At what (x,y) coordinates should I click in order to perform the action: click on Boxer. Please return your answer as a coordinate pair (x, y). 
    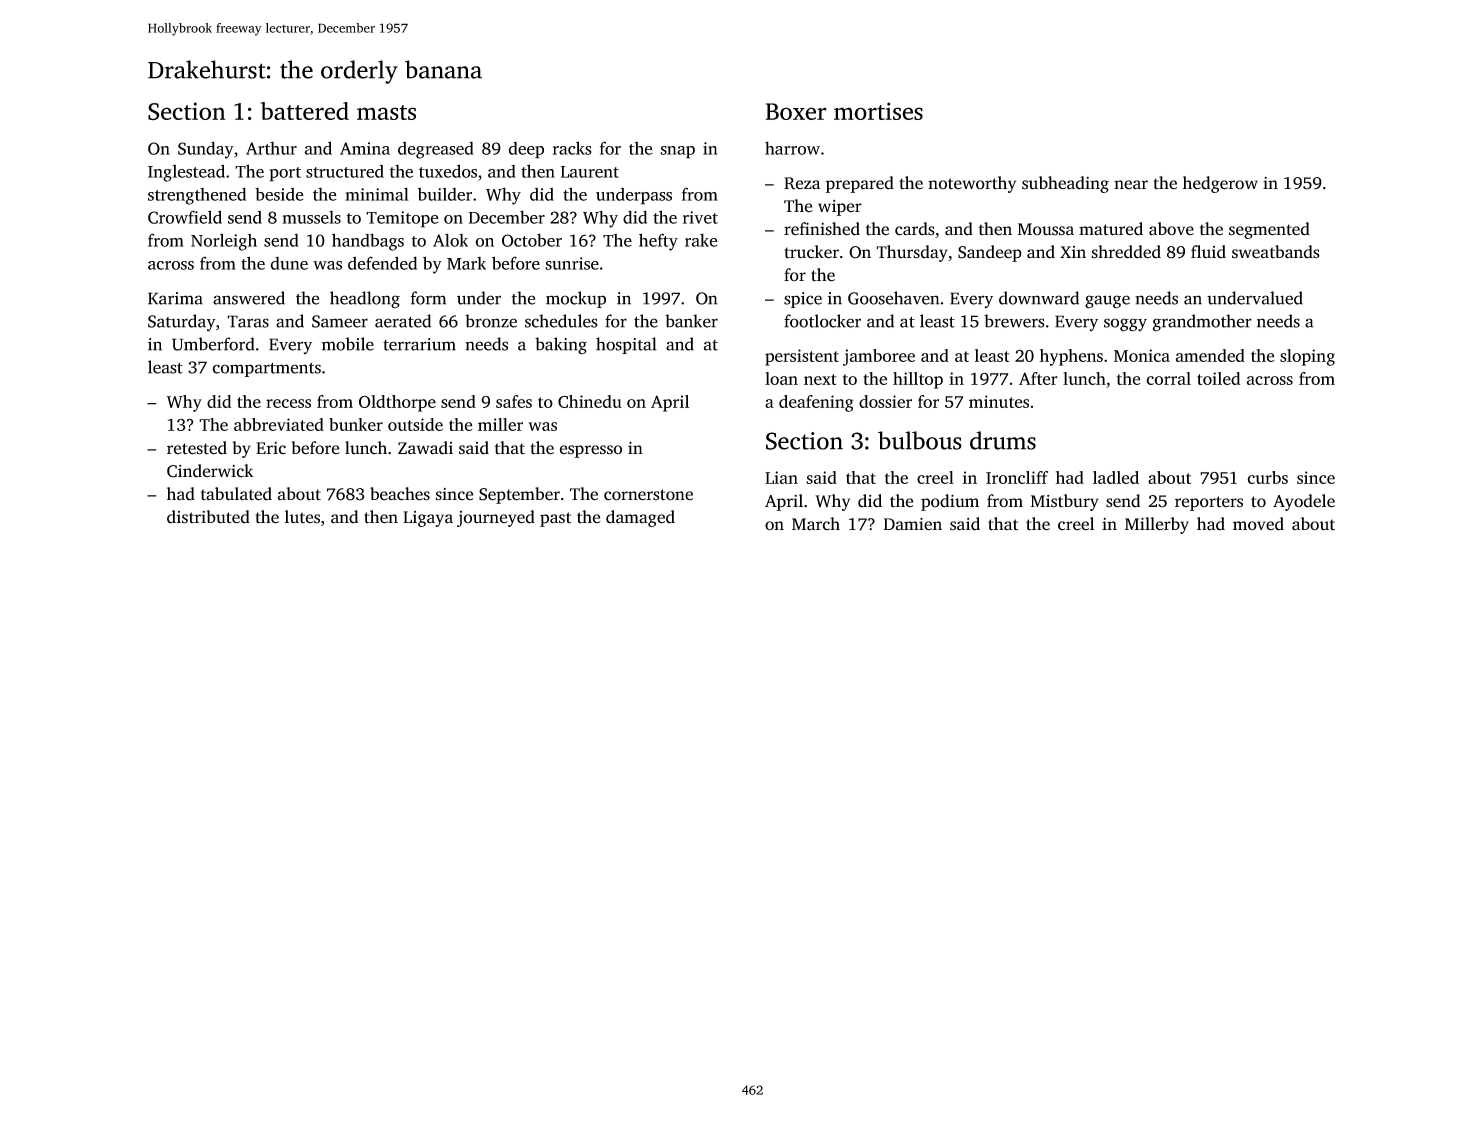
    Looking at the image, I should click on (796, 111).
